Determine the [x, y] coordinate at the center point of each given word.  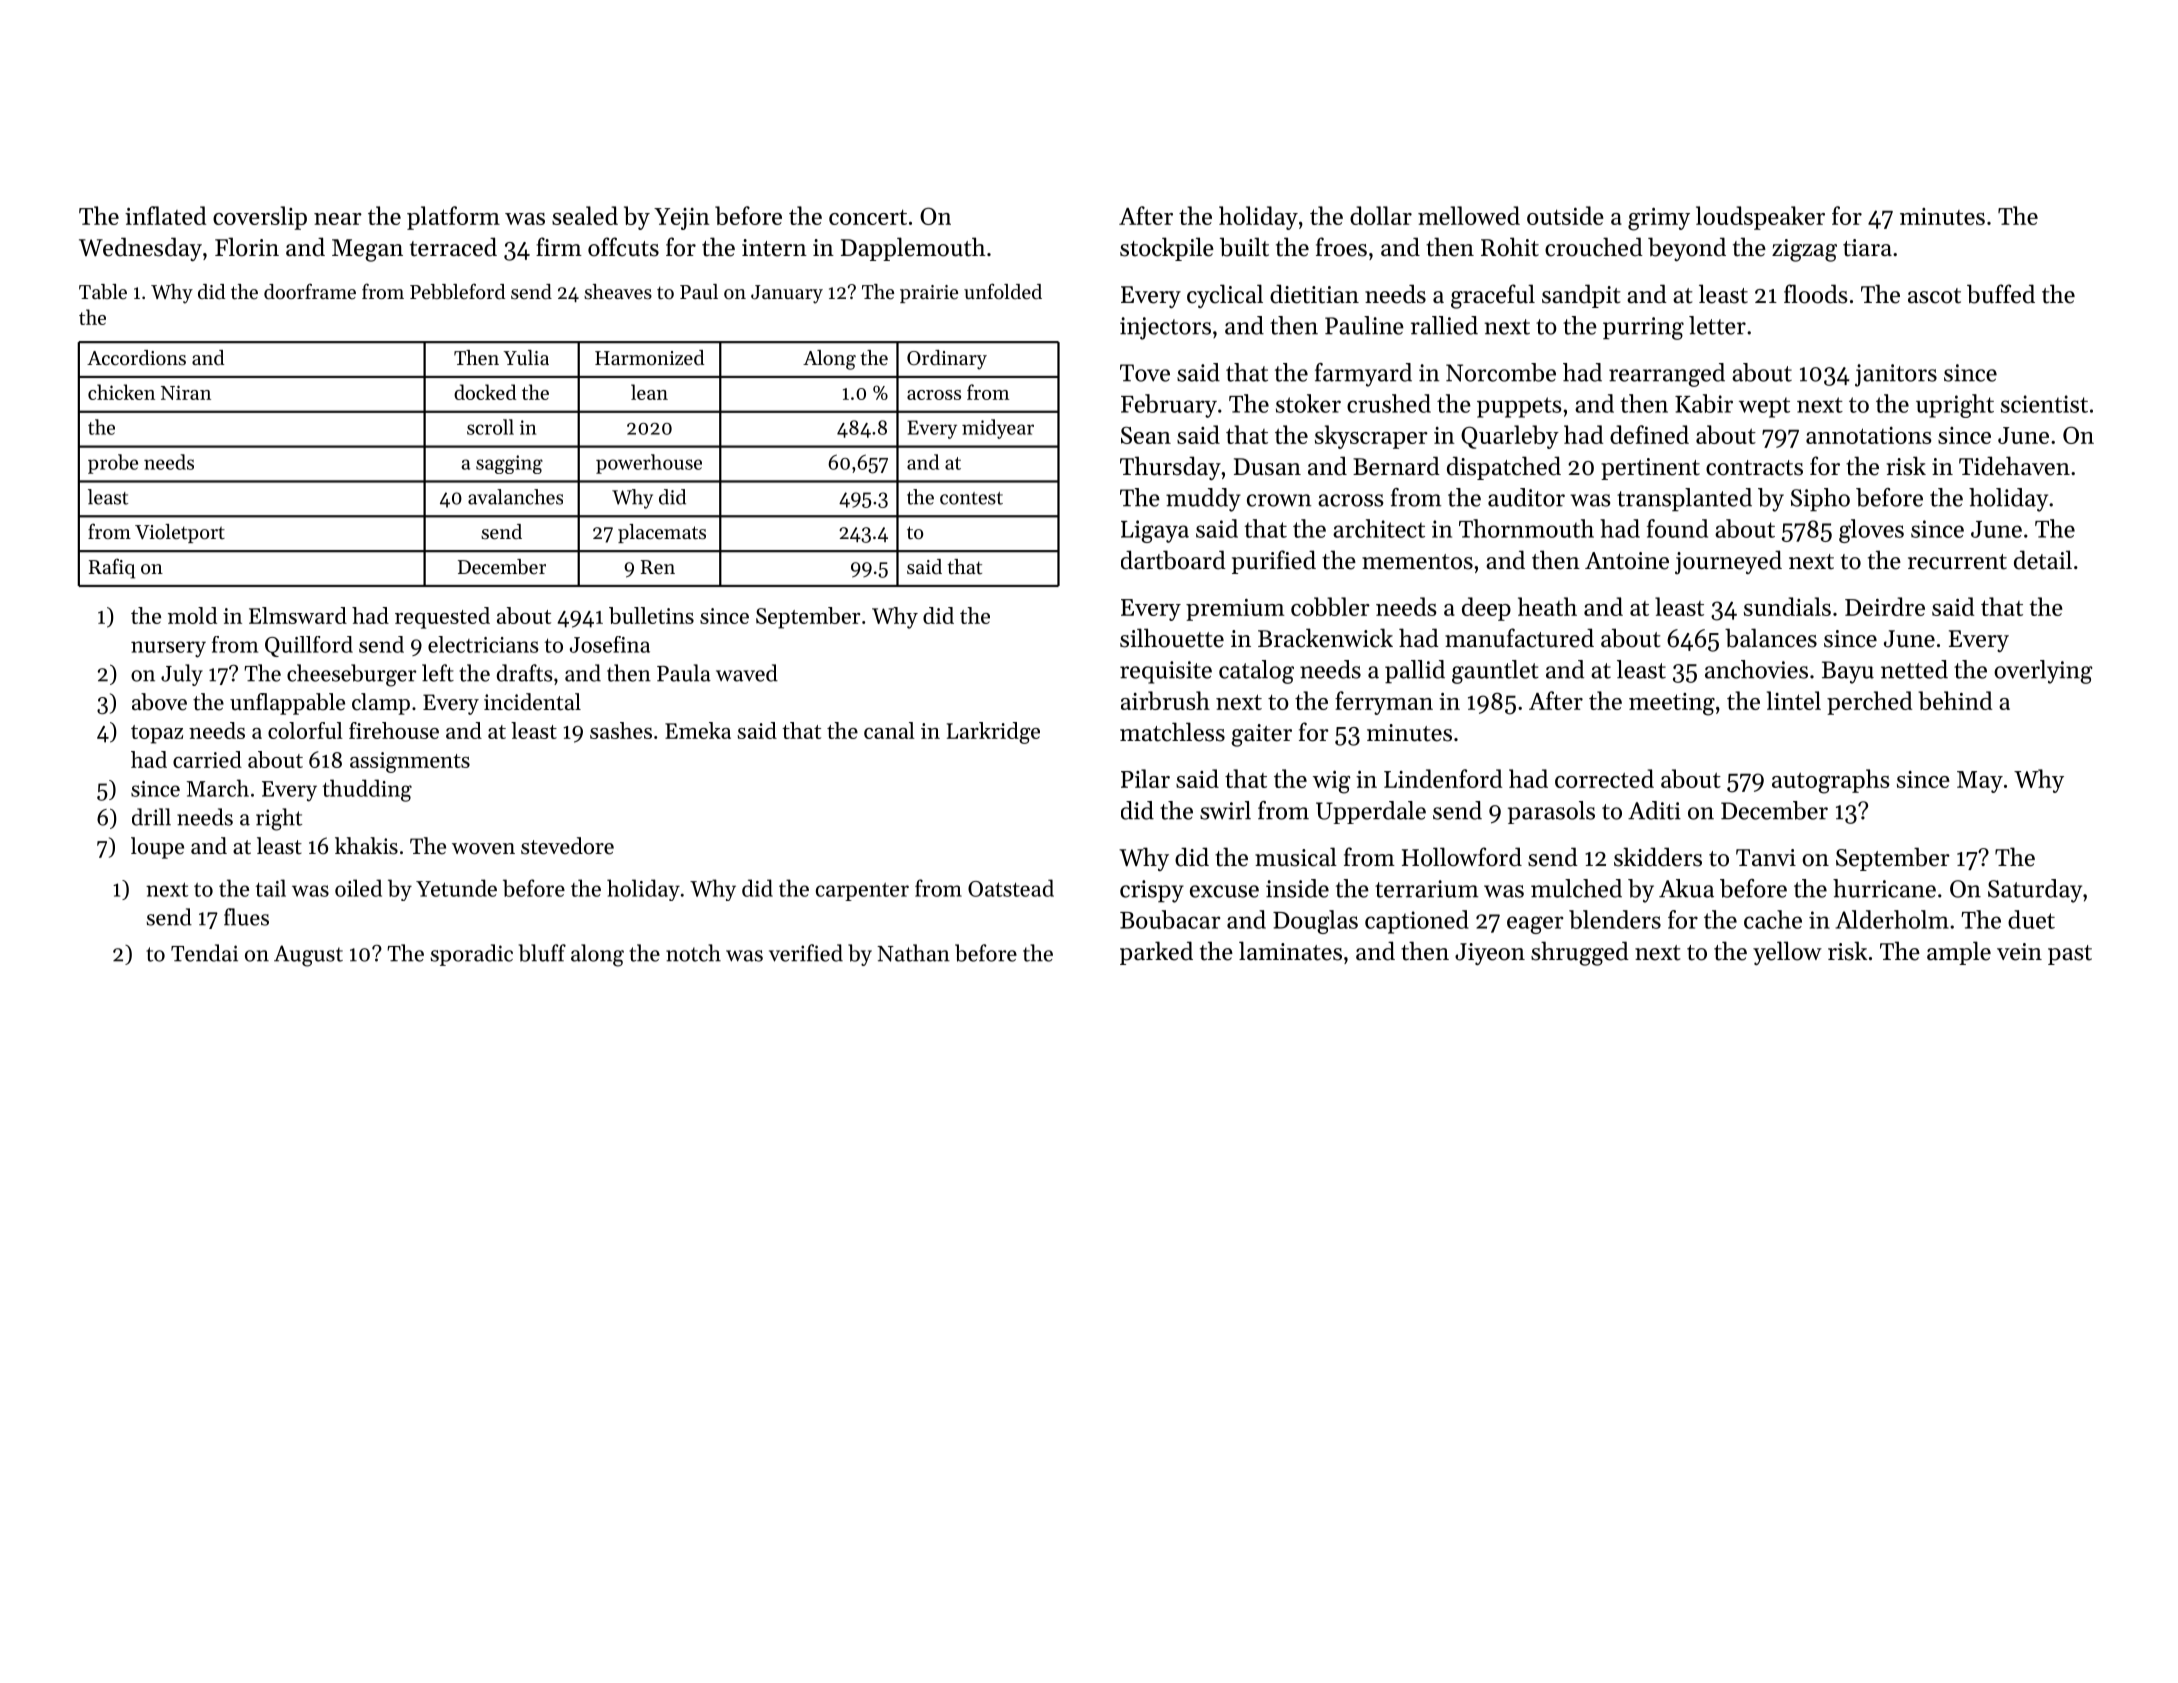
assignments [410, 762]
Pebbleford [457, 291]
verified [806, 953]
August [308, 956]
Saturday [2035, 891]
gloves [1871, 531]
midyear [998, 429]
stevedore [567, 846]
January [787, 294]
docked [485, 392]
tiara [1867, 248]
